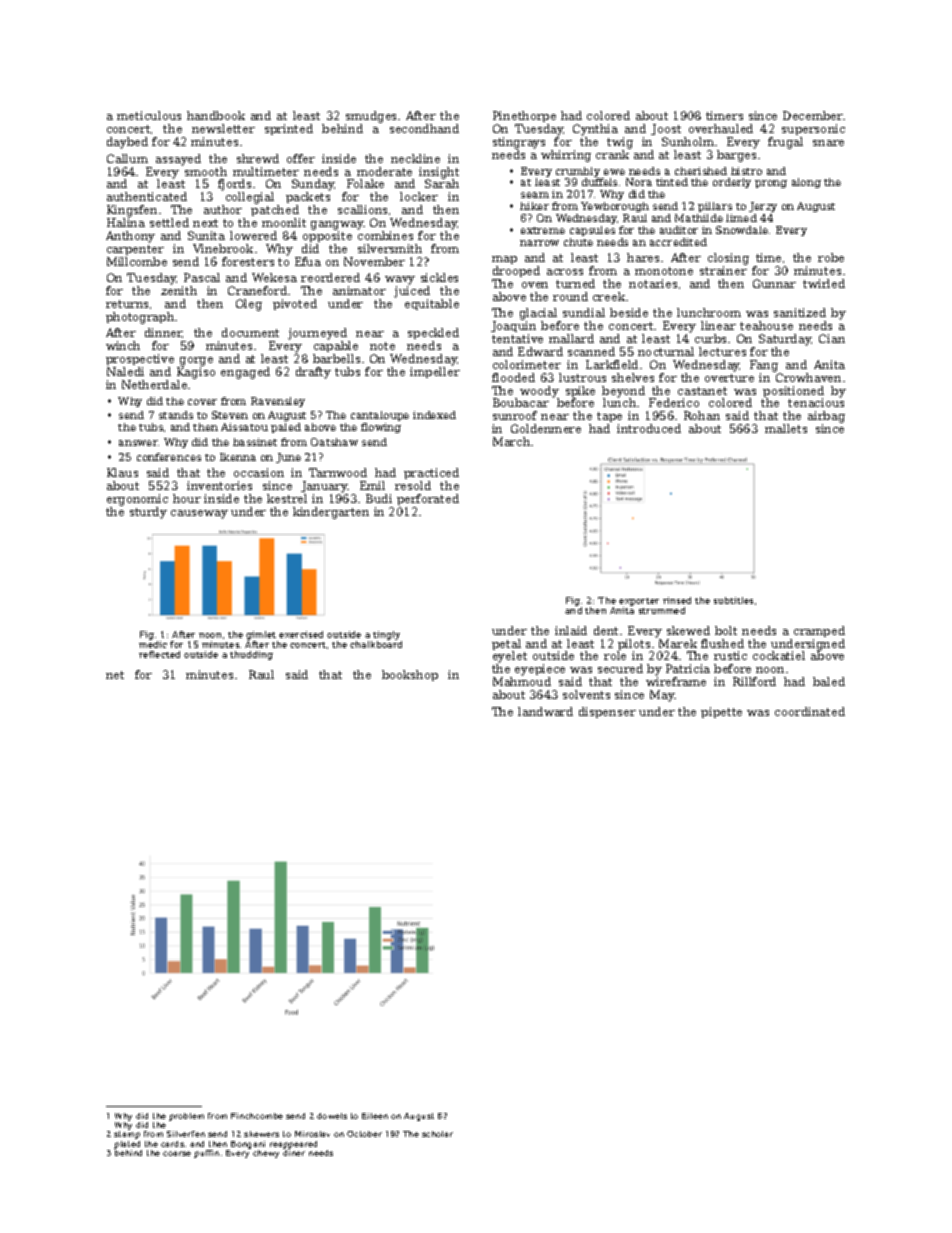 The height and width of the screenshot is (1233, 952). What do you see at coordinates (251, 655) in the screenshot?
I see `thudding` at bounding box center [251, 655].
